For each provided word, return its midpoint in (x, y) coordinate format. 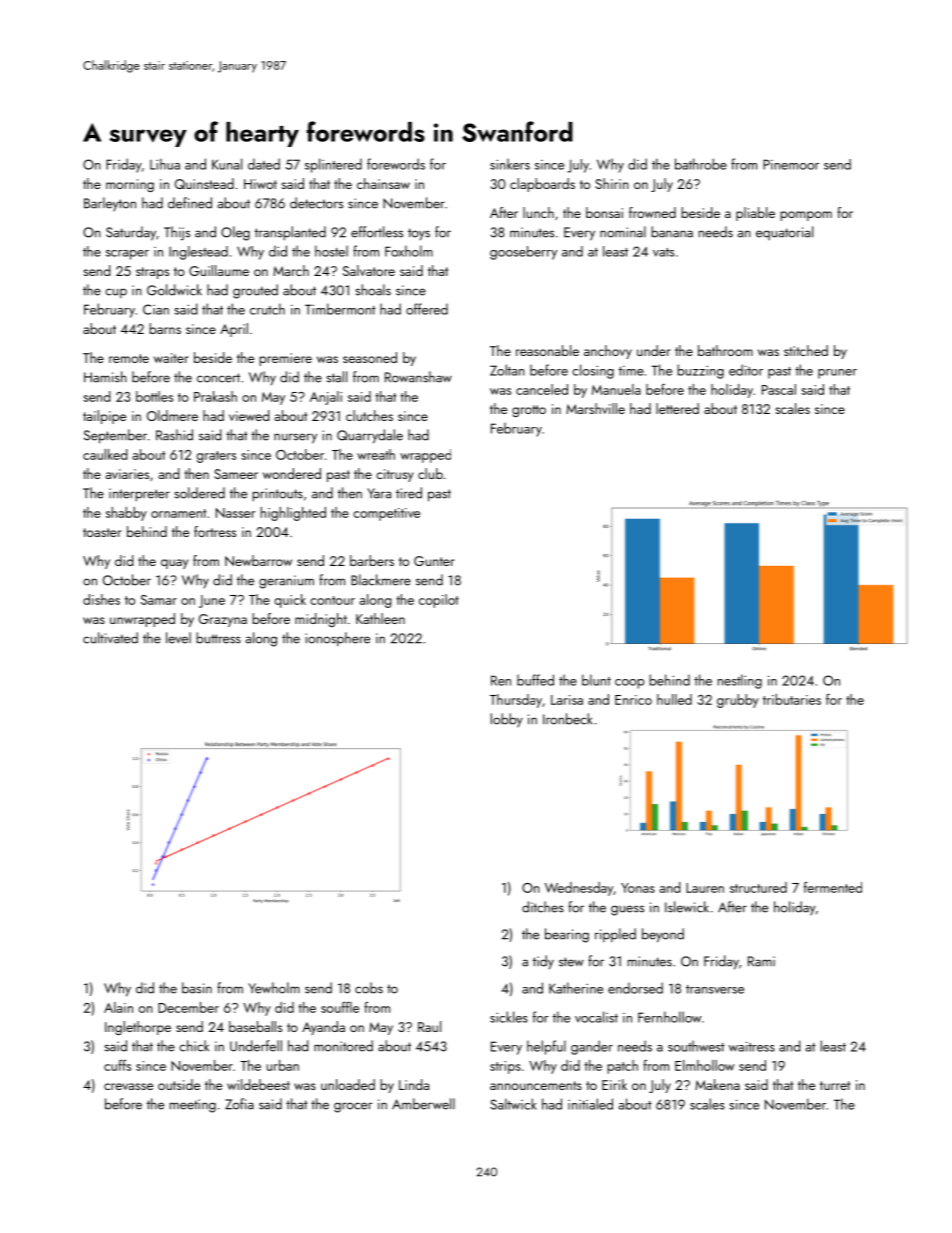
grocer (353, 1107)
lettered (677, 408)
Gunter (434, 561)
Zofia (239, 1104)
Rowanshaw (418, 377)
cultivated (110, 638)
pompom (806, 216)
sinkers (510, 164)
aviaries (127, 474)
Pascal (779, 389)
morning (130, 185)
